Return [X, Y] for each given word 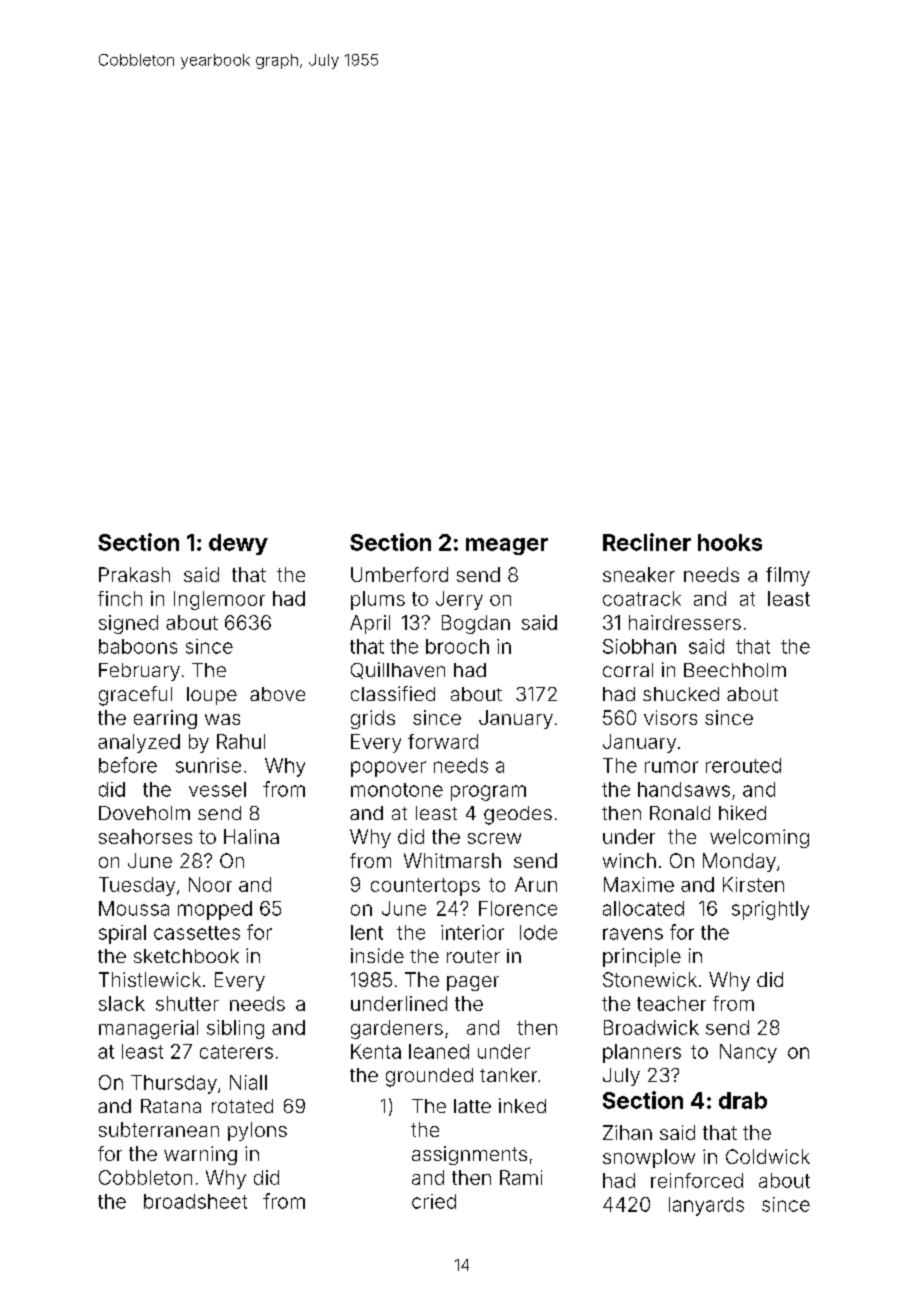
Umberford [399, 574]
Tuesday [137, 886]
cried [434, 1201]
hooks [730, 542]
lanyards [706, 1206]
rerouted [743, 765]
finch [120, 598]
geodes [518, 815]
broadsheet [195, 1201]
